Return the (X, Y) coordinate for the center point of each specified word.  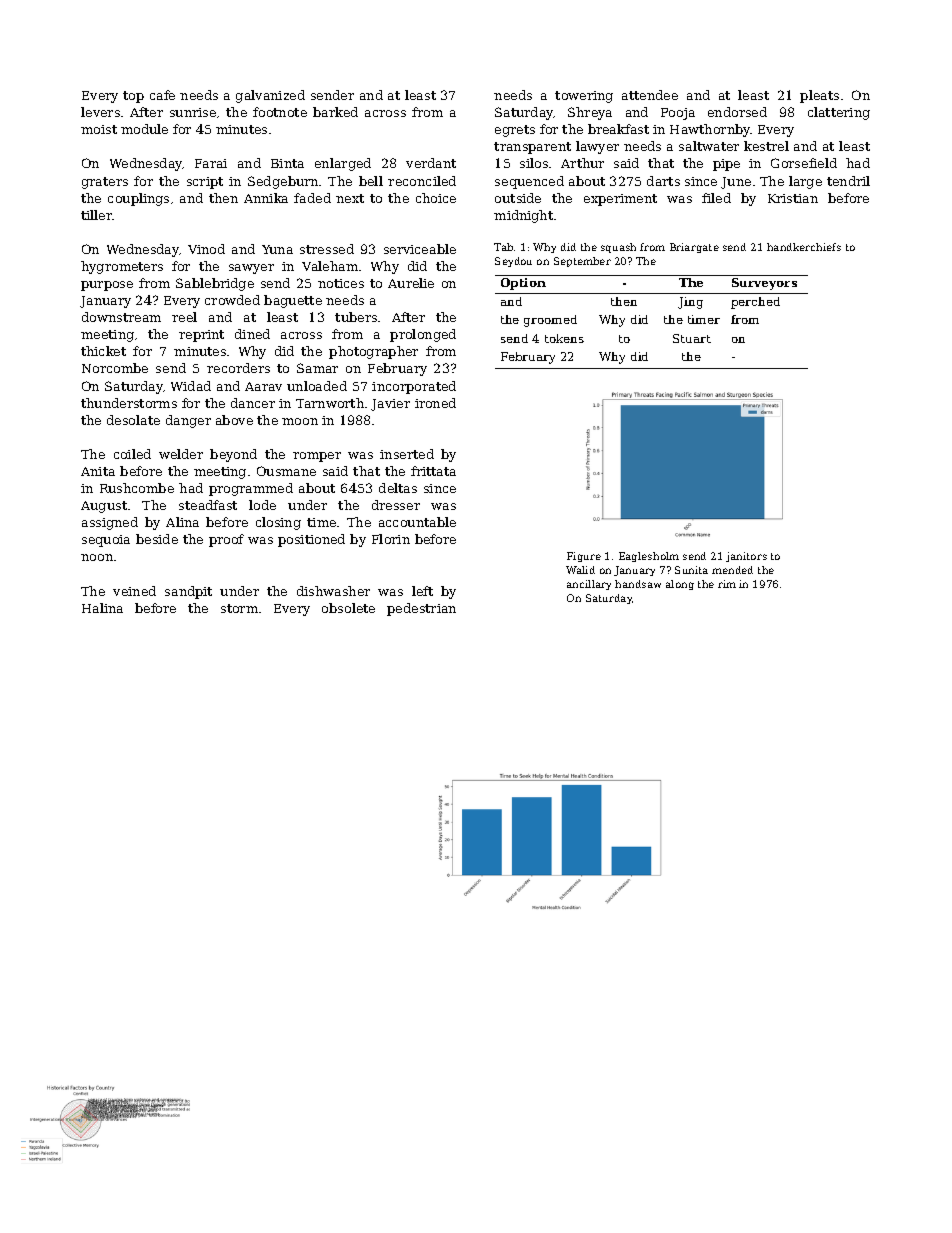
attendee (650, 95)
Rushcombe (137, 488)
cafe (162, 95)
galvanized (270, 96)
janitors (746, 557)
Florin (391, 539)
